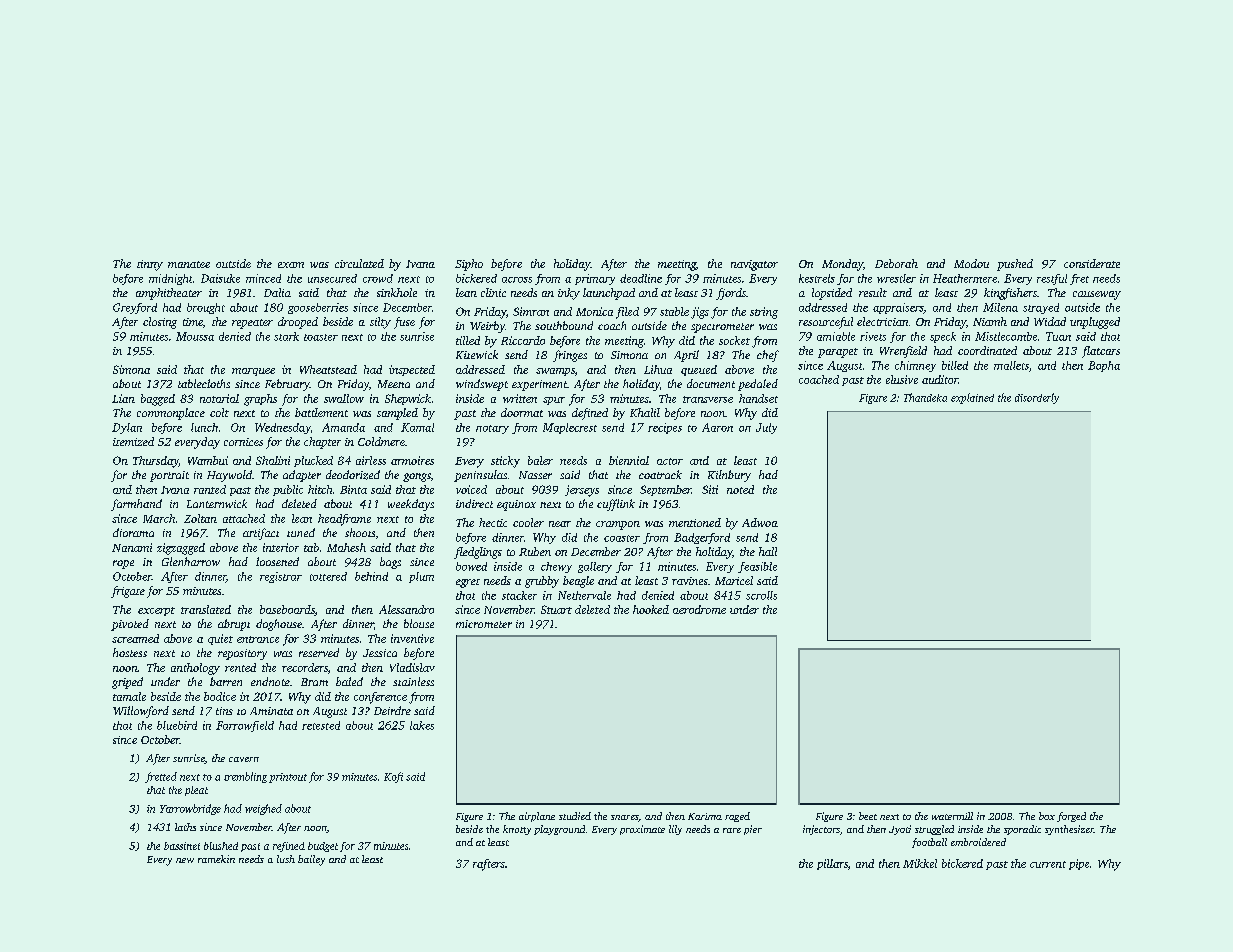  What do you see at coordinates (842, 265) in the document?
I see `Monday` at bounding box center [842, 265].
